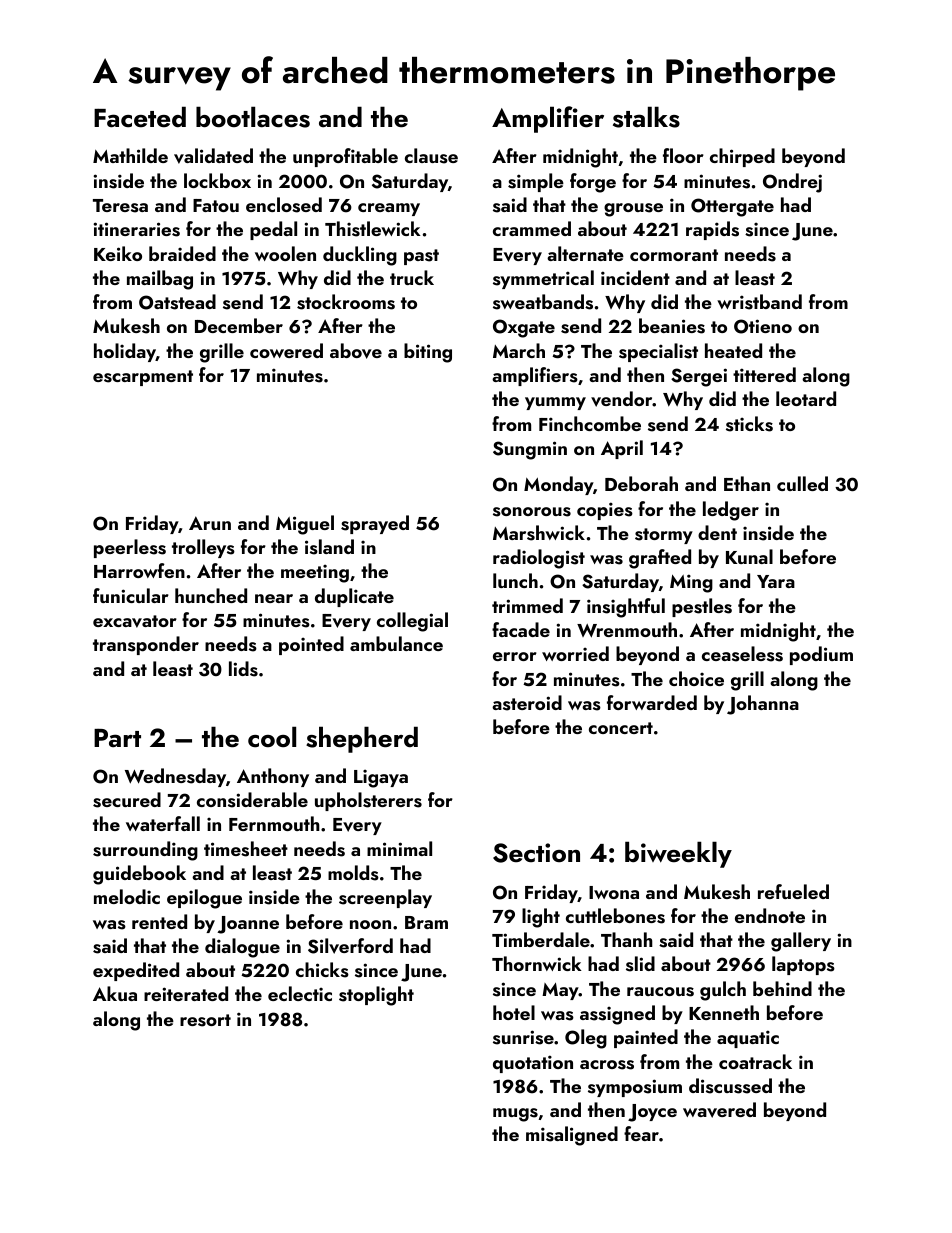  Describe the element at coordinates (137, 229) in the document. I see `itineraries` at that location.
